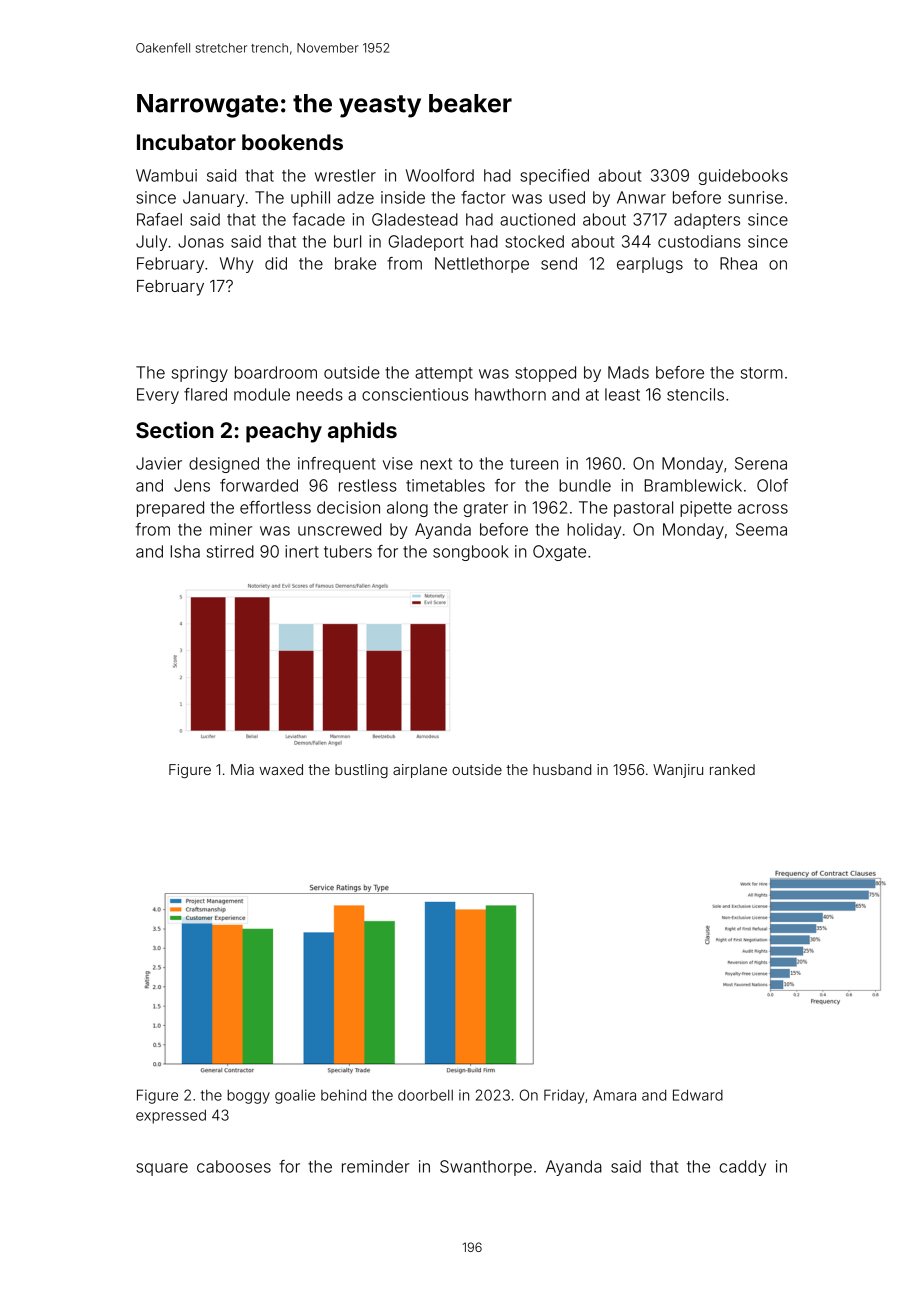  I want to click on stencils, so click(695, 394).
